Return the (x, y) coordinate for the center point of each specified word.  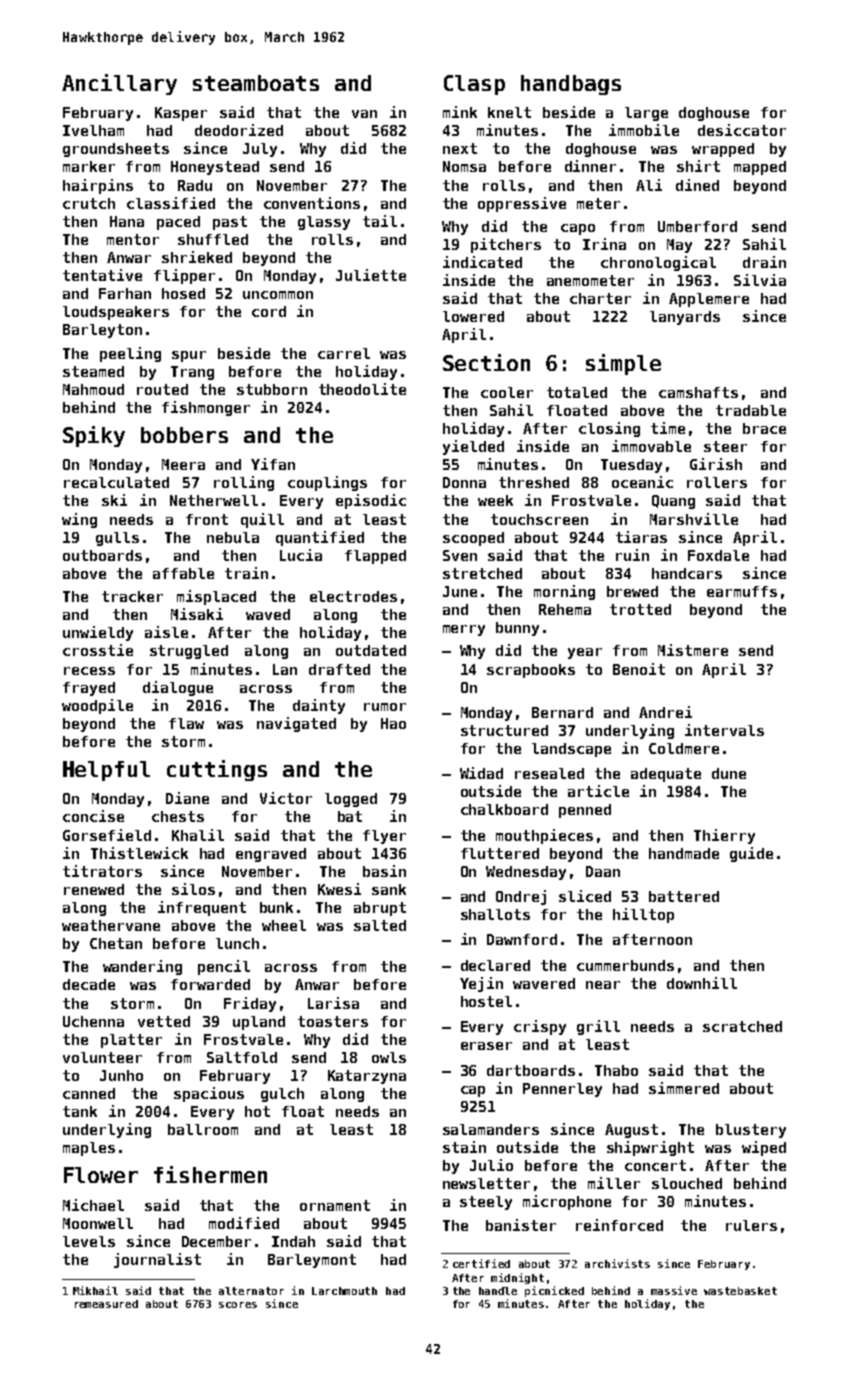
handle (498, 1291)
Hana (127, 221)
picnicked (554, 1291)
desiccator (742, 130)
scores (238, 1305)
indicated (482, 262)
